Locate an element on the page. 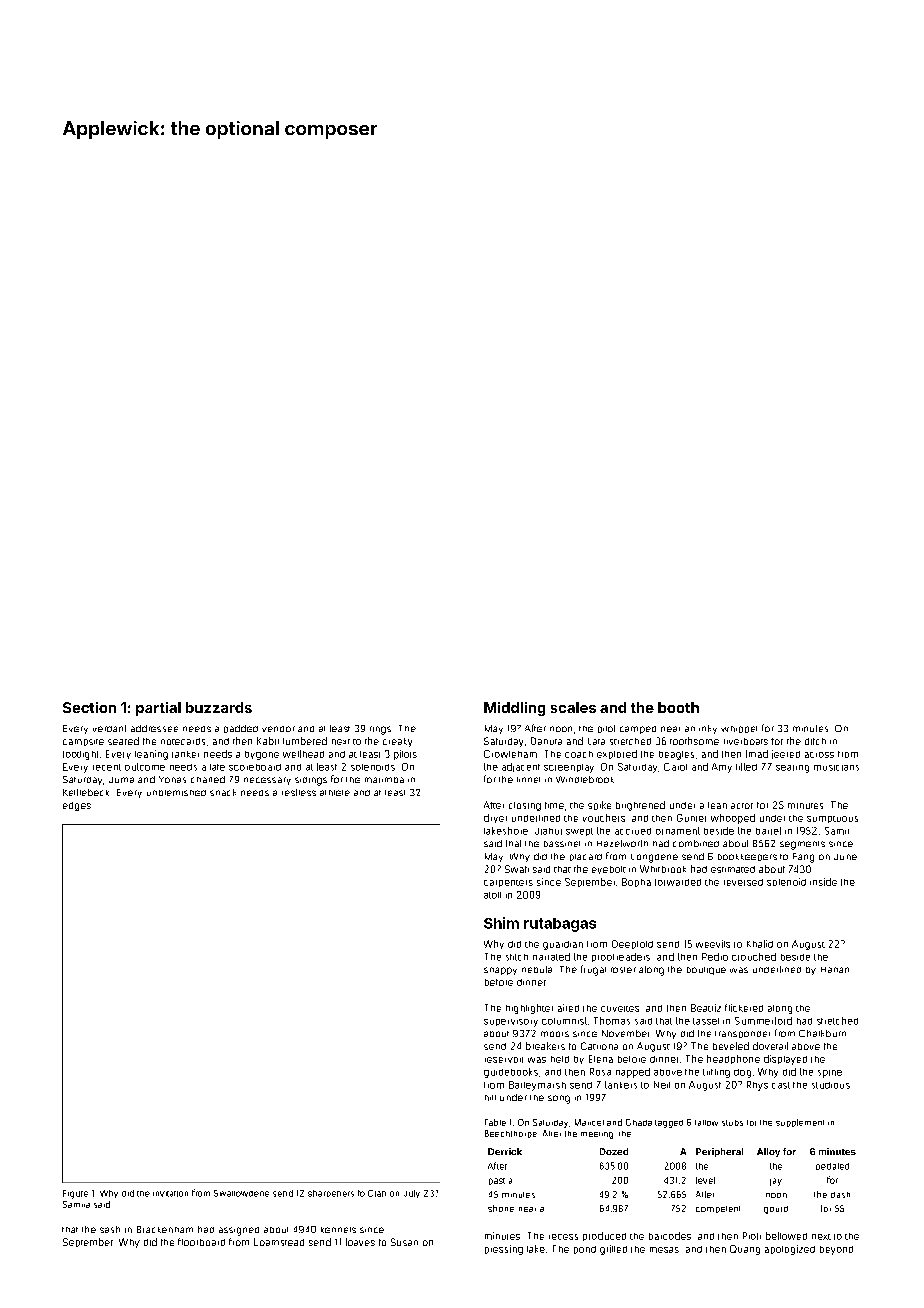 The image size is (924, 1308). booth is located at coordinates (678, 707).
